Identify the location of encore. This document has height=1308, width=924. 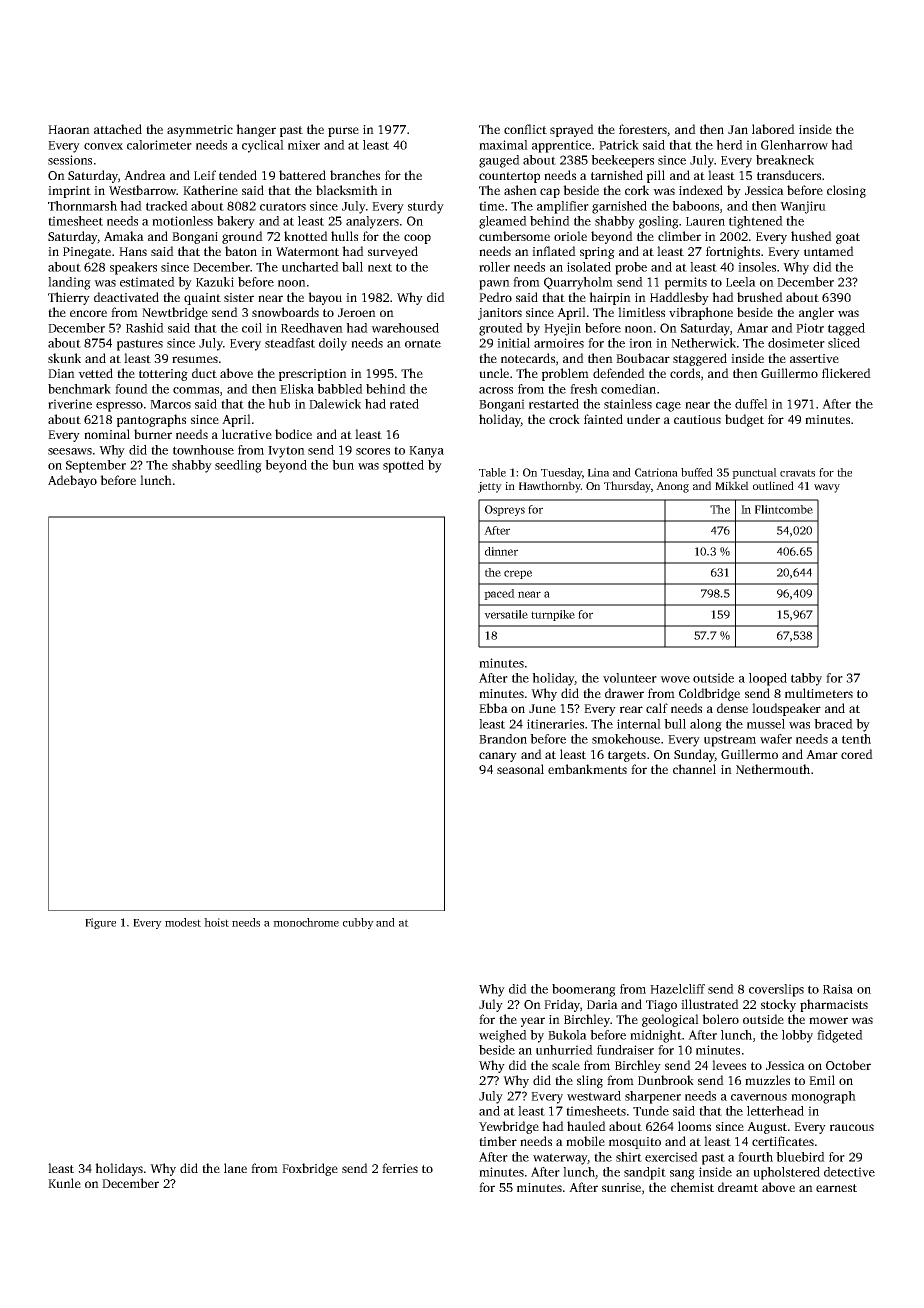
(88, 313).
